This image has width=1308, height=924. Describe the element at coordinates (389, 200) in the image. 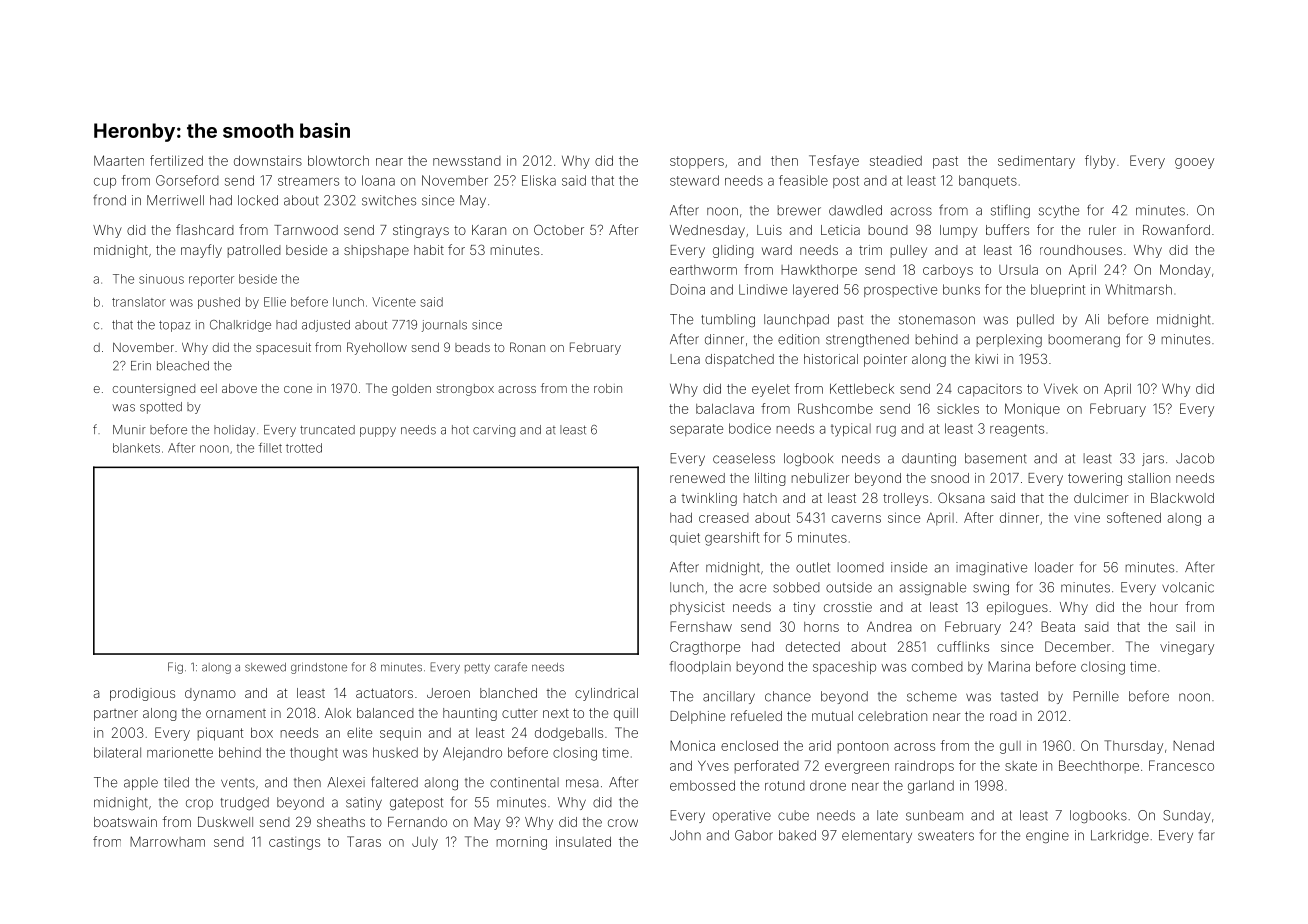

I see `switches` at that location.
